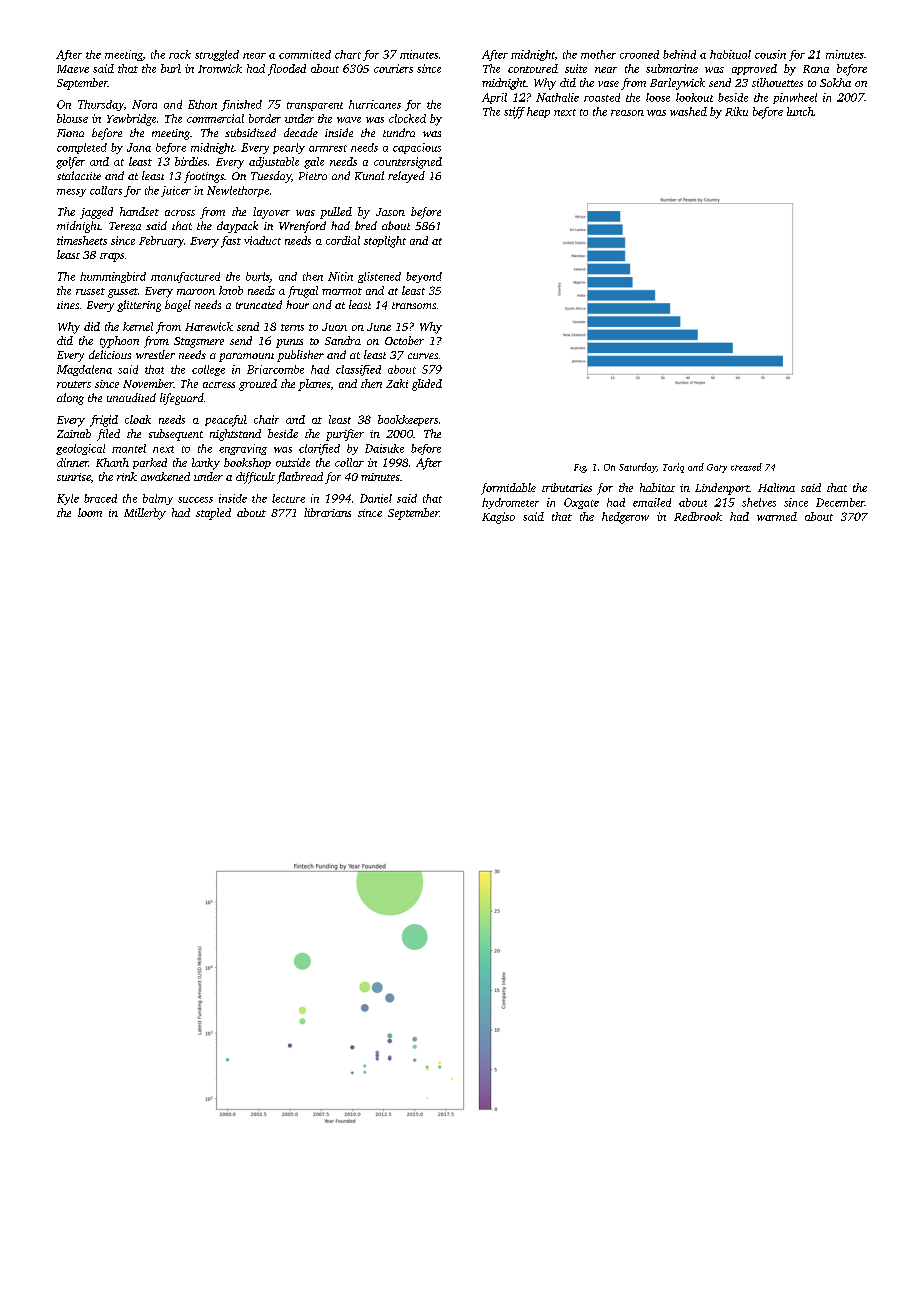 The image size is (924, 1308). I want to click on Kagiso, so click(498, 518).
